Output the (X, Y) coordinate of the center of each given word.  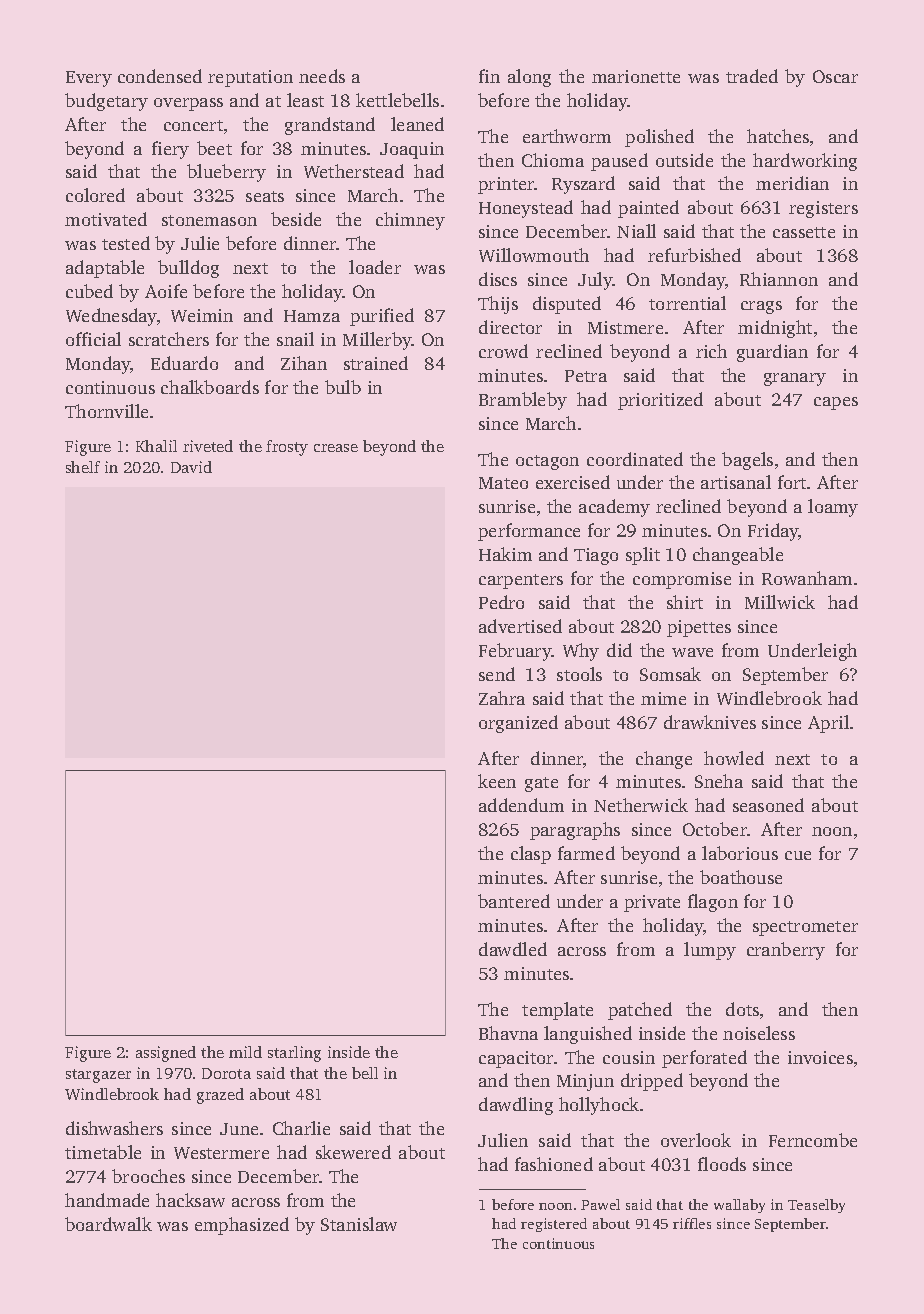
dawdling (516, 1106)
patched (640, 1011)
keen (497, 781)
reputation (250, 78)
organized (518, 724)
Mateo (503, 483)
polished (659, 138)
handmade (107, 1200)
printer (506, 185)
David (191, 467)
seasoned (768, 805)
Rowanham (807, 578)
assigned (166, 1054)
